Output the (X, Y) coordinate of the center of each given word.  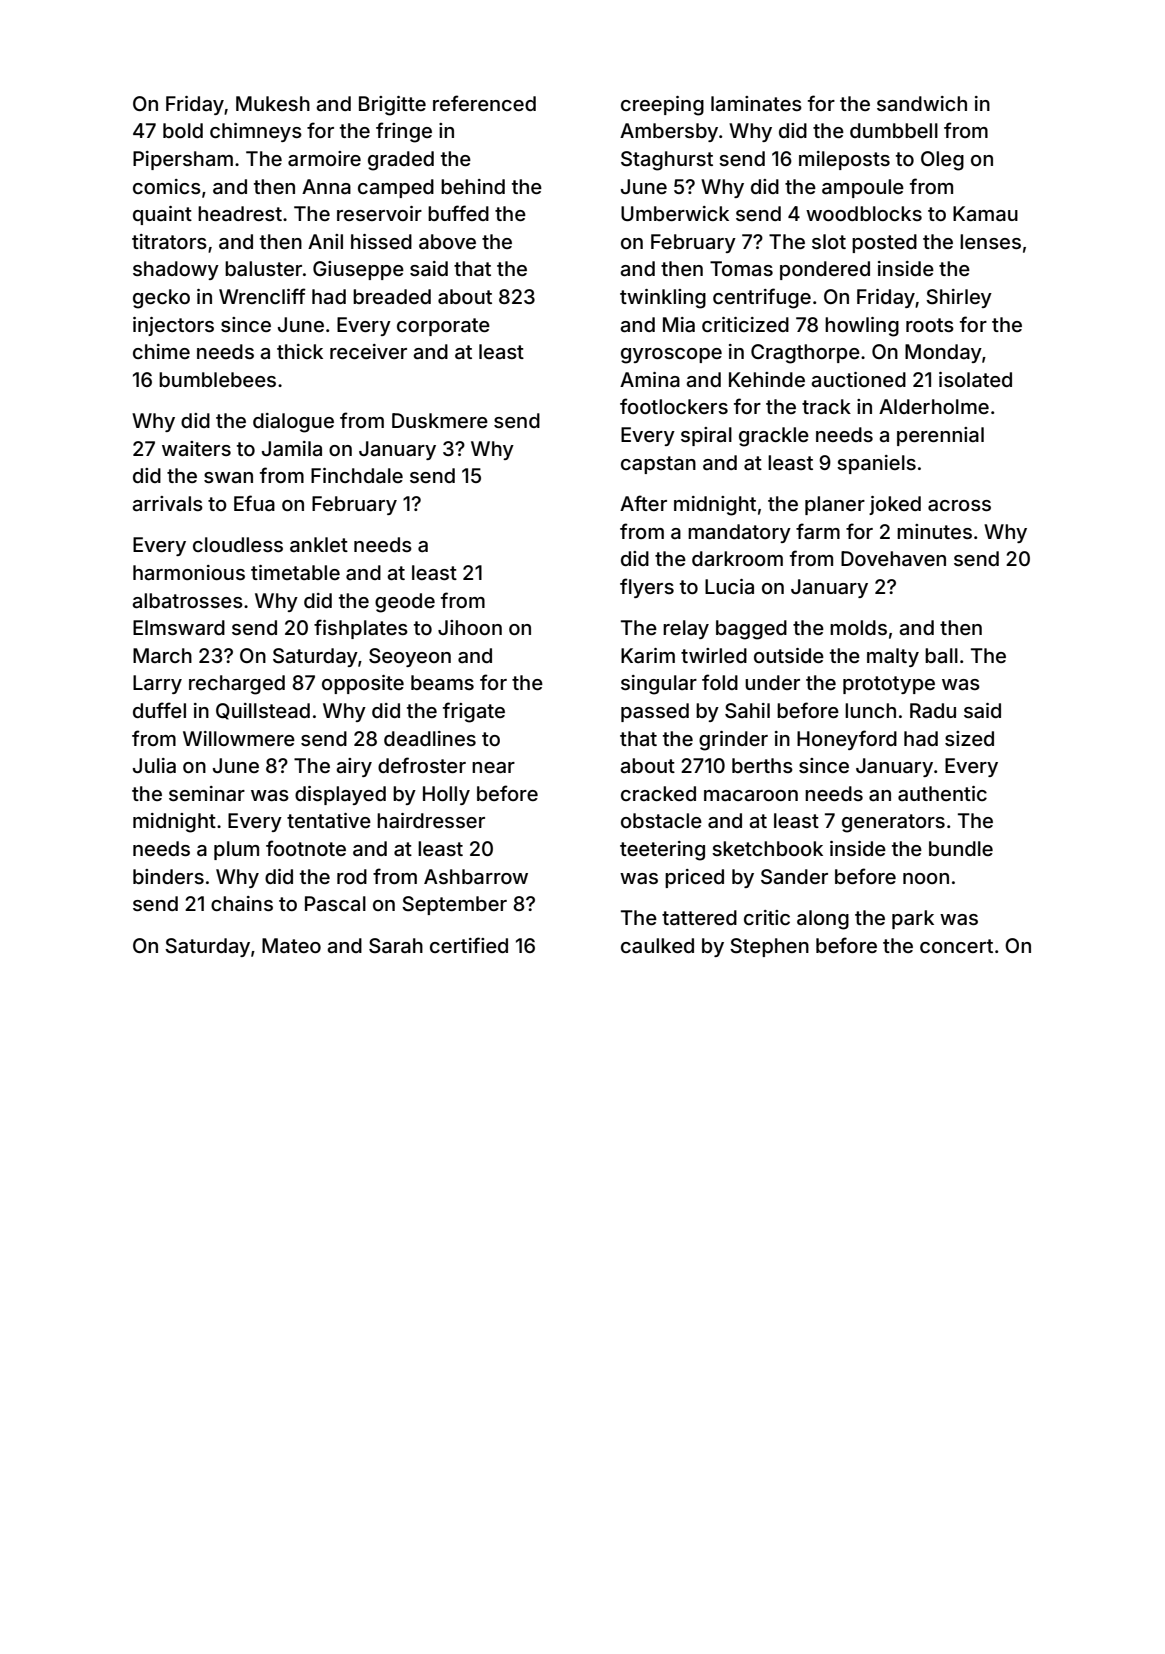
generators (893, 823)
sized (969, 738)
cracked (658, 793)
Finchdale (357, 475)
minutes (934, 531)
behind (473, 186)
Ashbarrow (476, 876)
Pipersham (183, 160)
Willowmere (239, 738)
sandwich (922, 104)
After (643, 503)
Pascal (335, 904)
